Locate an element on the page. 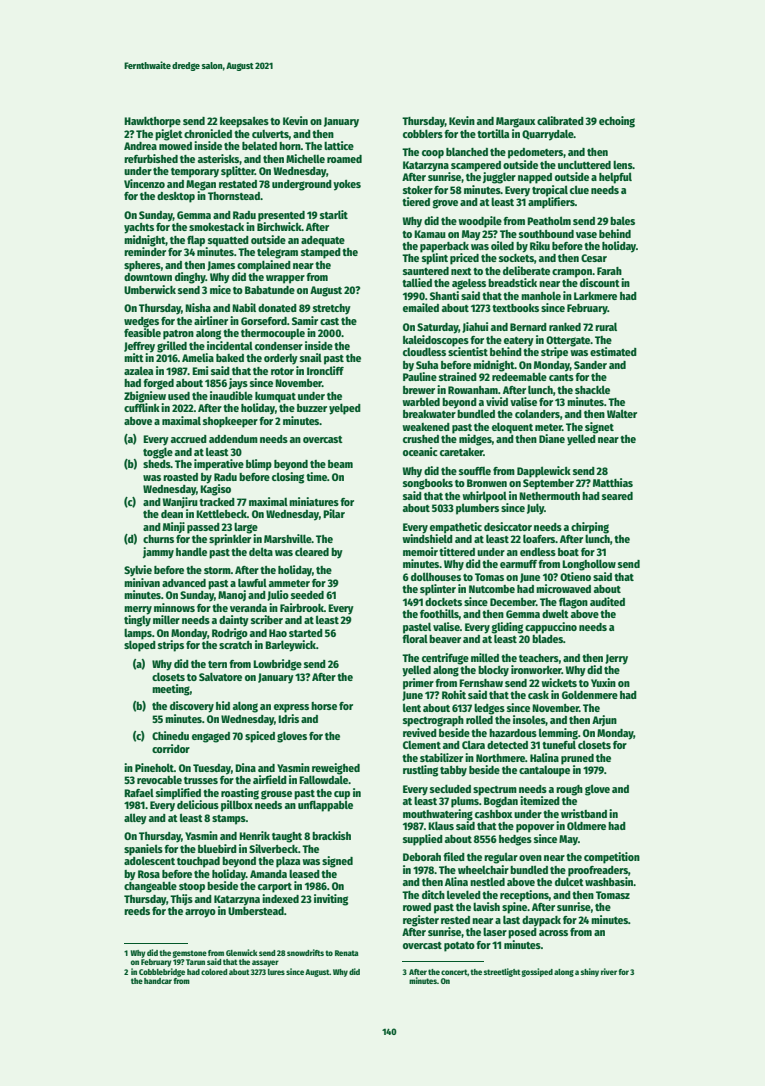 Image resolution: width=765 pixels, height=1086 pixels. calibrated is located at coordinates (560, 120).
